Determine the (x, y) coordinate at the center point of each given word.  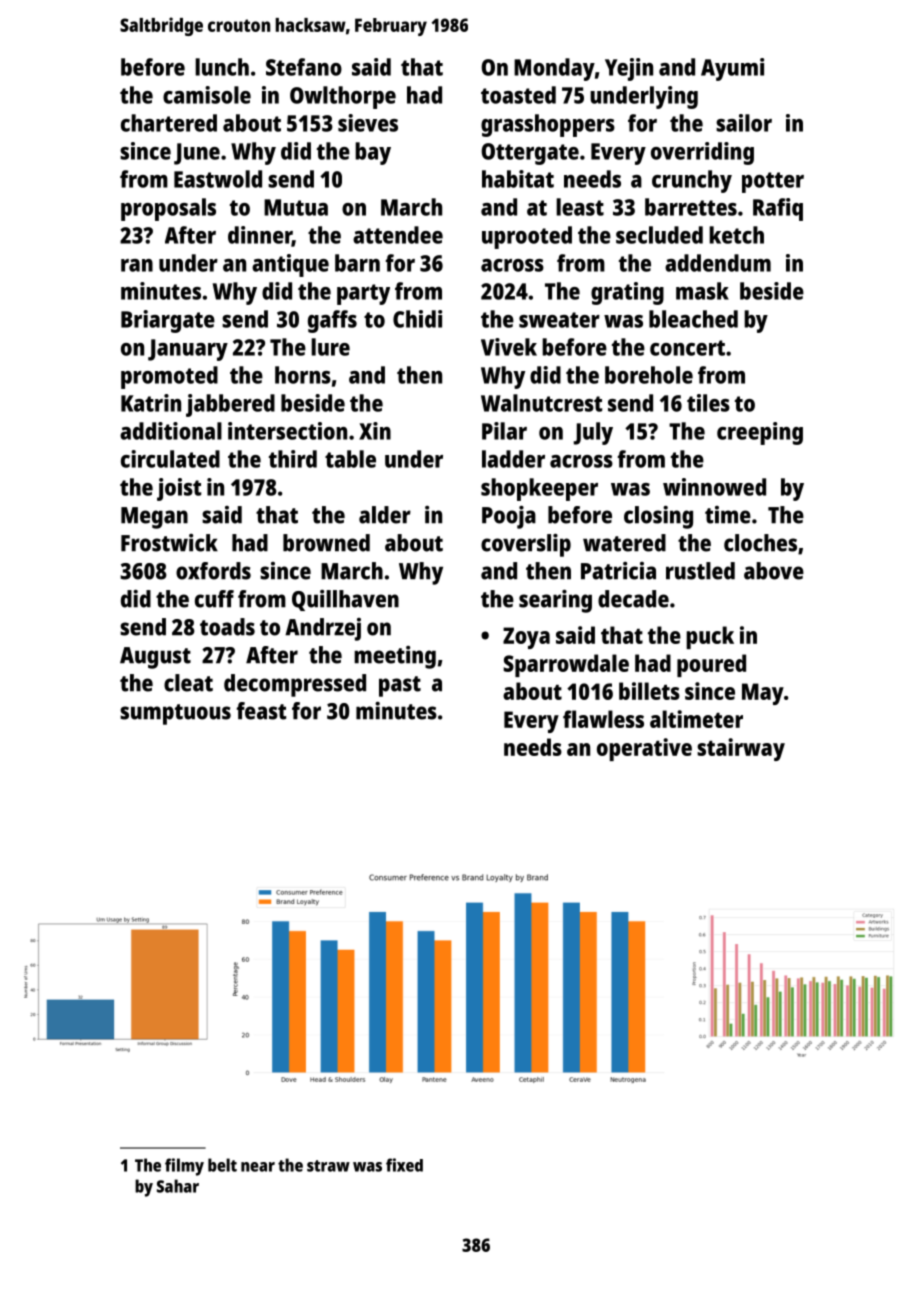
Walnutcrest (541, 403)
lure (330, 347)
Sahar (178, 1186)
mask (702, 291)
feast (261, 711)
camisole (207, 95)
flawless (603, 719)
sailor (744, 123)
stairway (741, 749)
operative (644, 749)
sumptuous (175, 714)
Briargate (168, 321)
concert (687, 348)
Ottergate (530, 154)
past (400, 686)
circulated (170, 459)
